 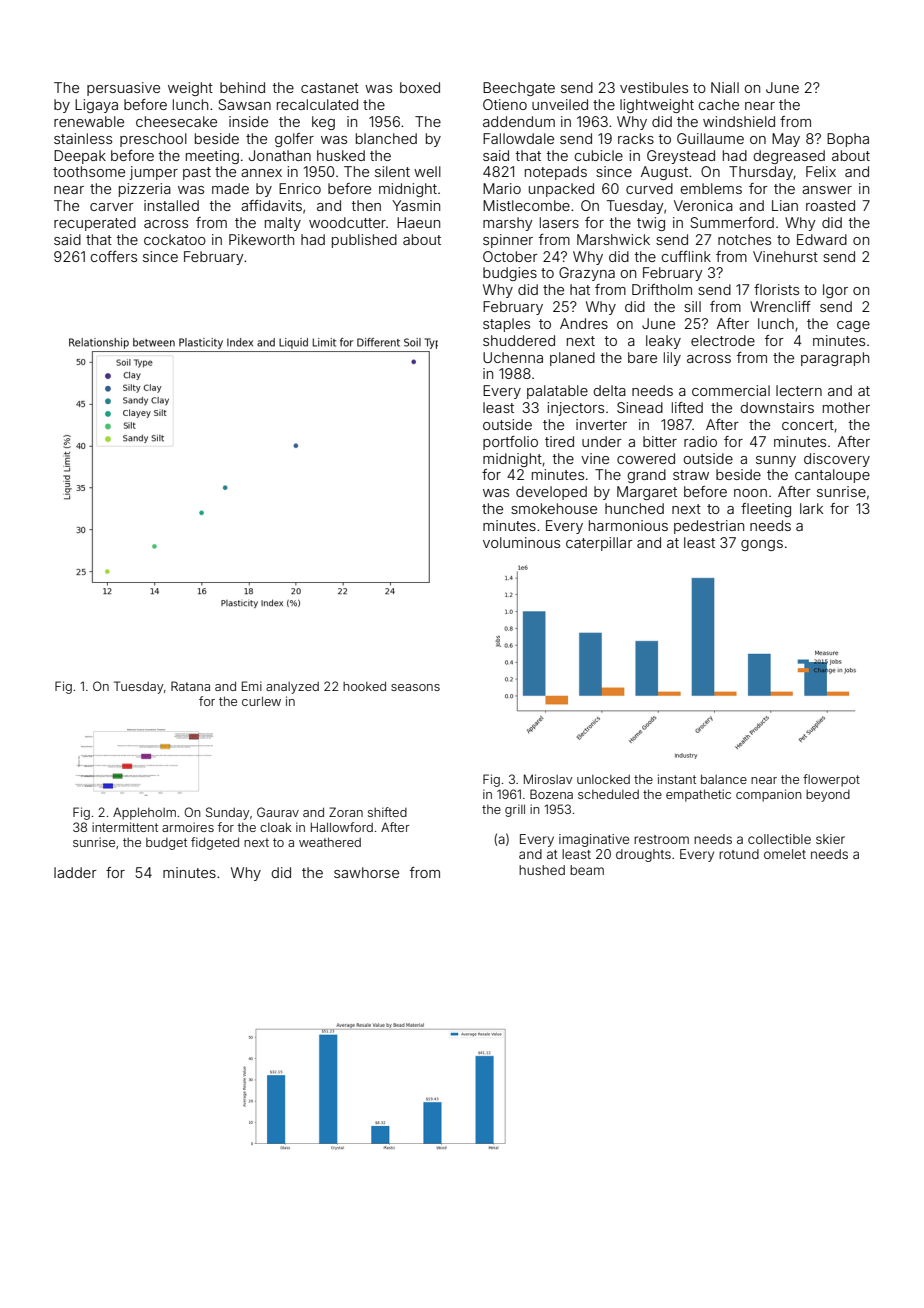 I want to click on bare, so click(x=642, y=357).
